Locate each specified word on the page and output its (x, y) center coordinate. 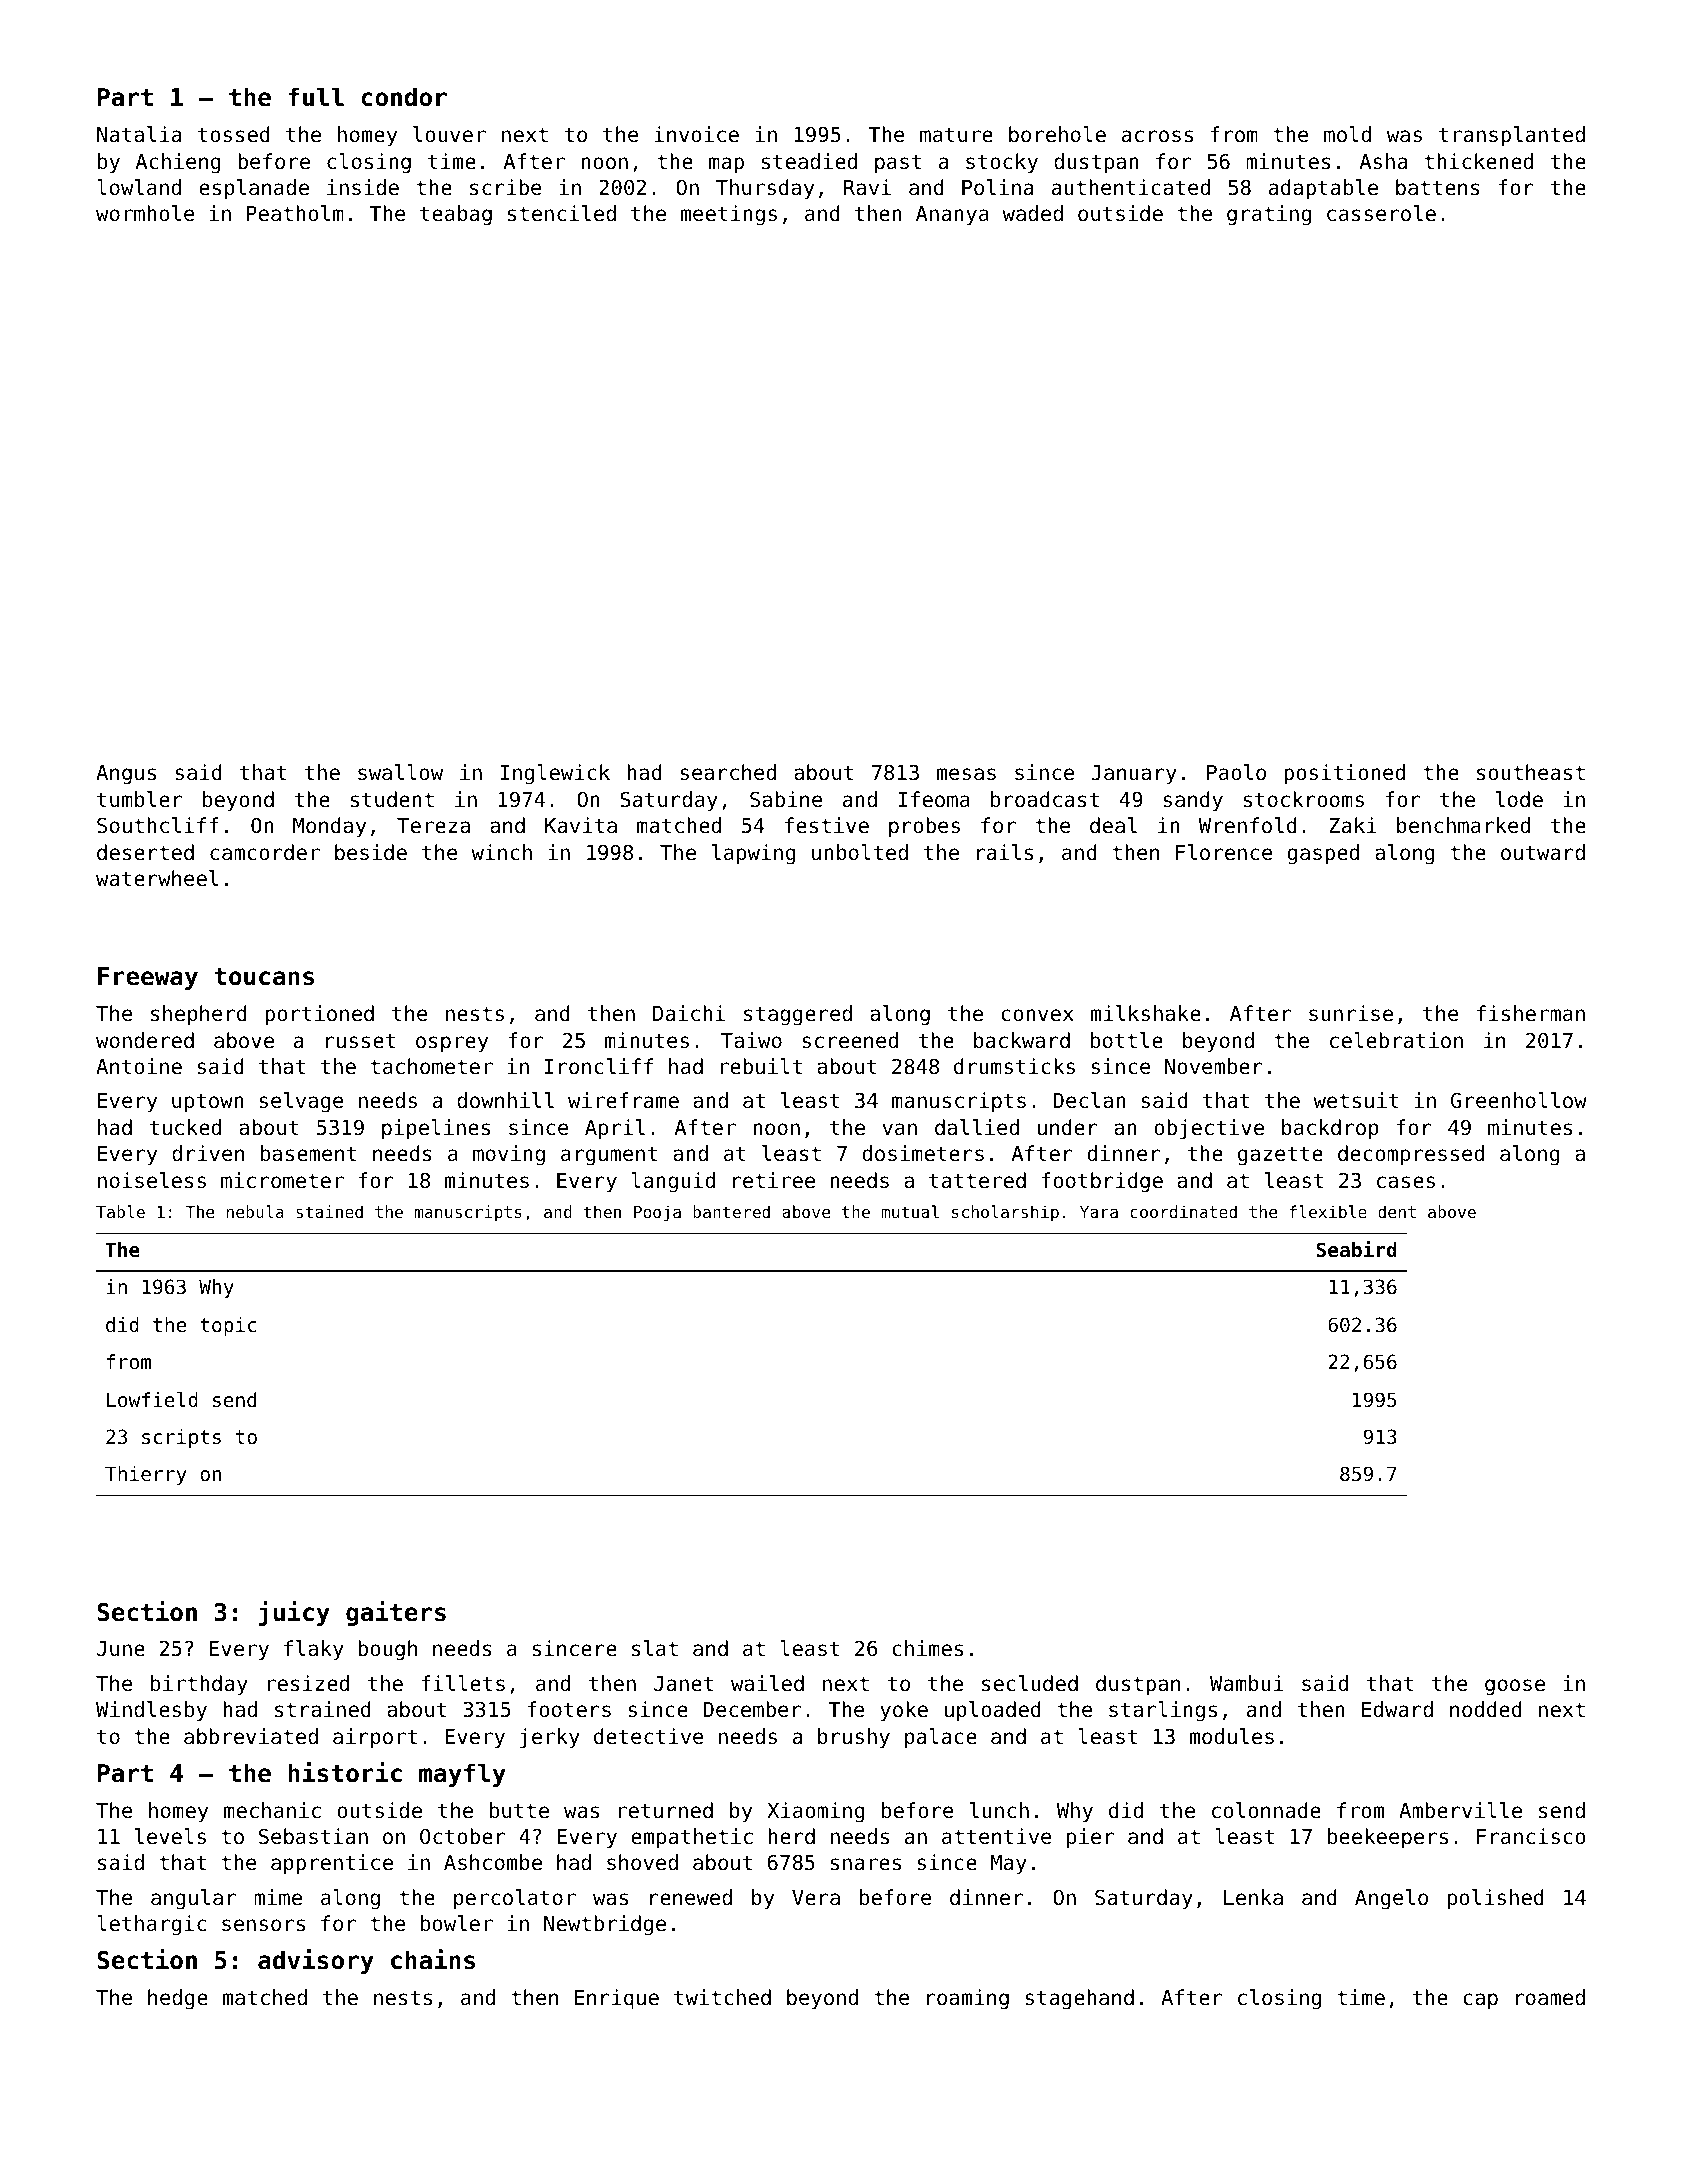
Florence (1224, 852)
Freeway (148, 978)
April (615, 1129)
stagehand (1079, 1999)
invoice (697, 134)
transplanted (1512, 136)
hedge (178, 1999)
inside (363, 187)
